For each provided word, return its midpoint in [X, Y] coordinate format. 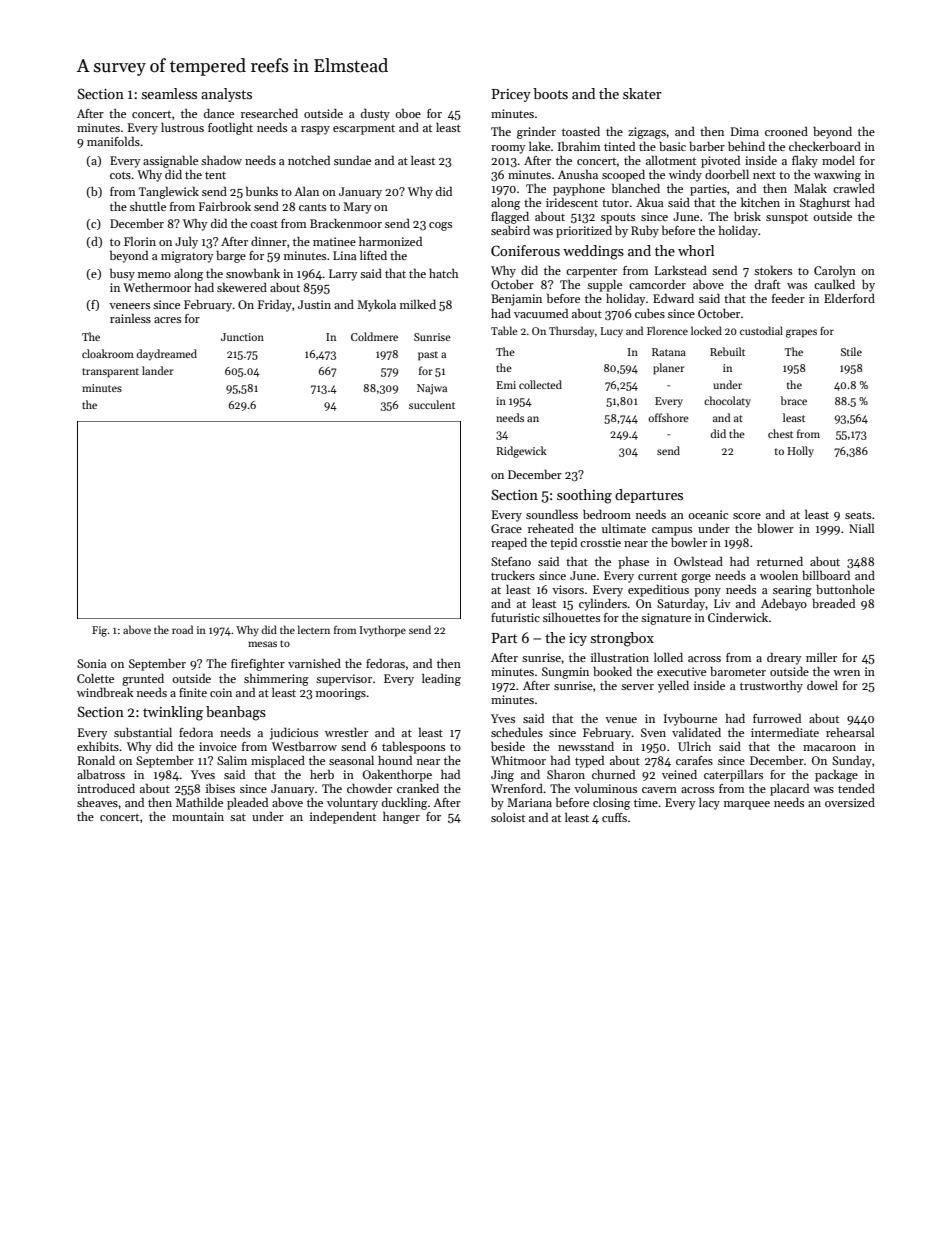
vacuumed [541, 313]
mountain [198, 816]
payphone [579, 189]
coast [264, 224]
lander [158, 370]
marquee [747, 805]
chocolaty [727, 402]
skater [642, 93]
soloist [508, 817]
